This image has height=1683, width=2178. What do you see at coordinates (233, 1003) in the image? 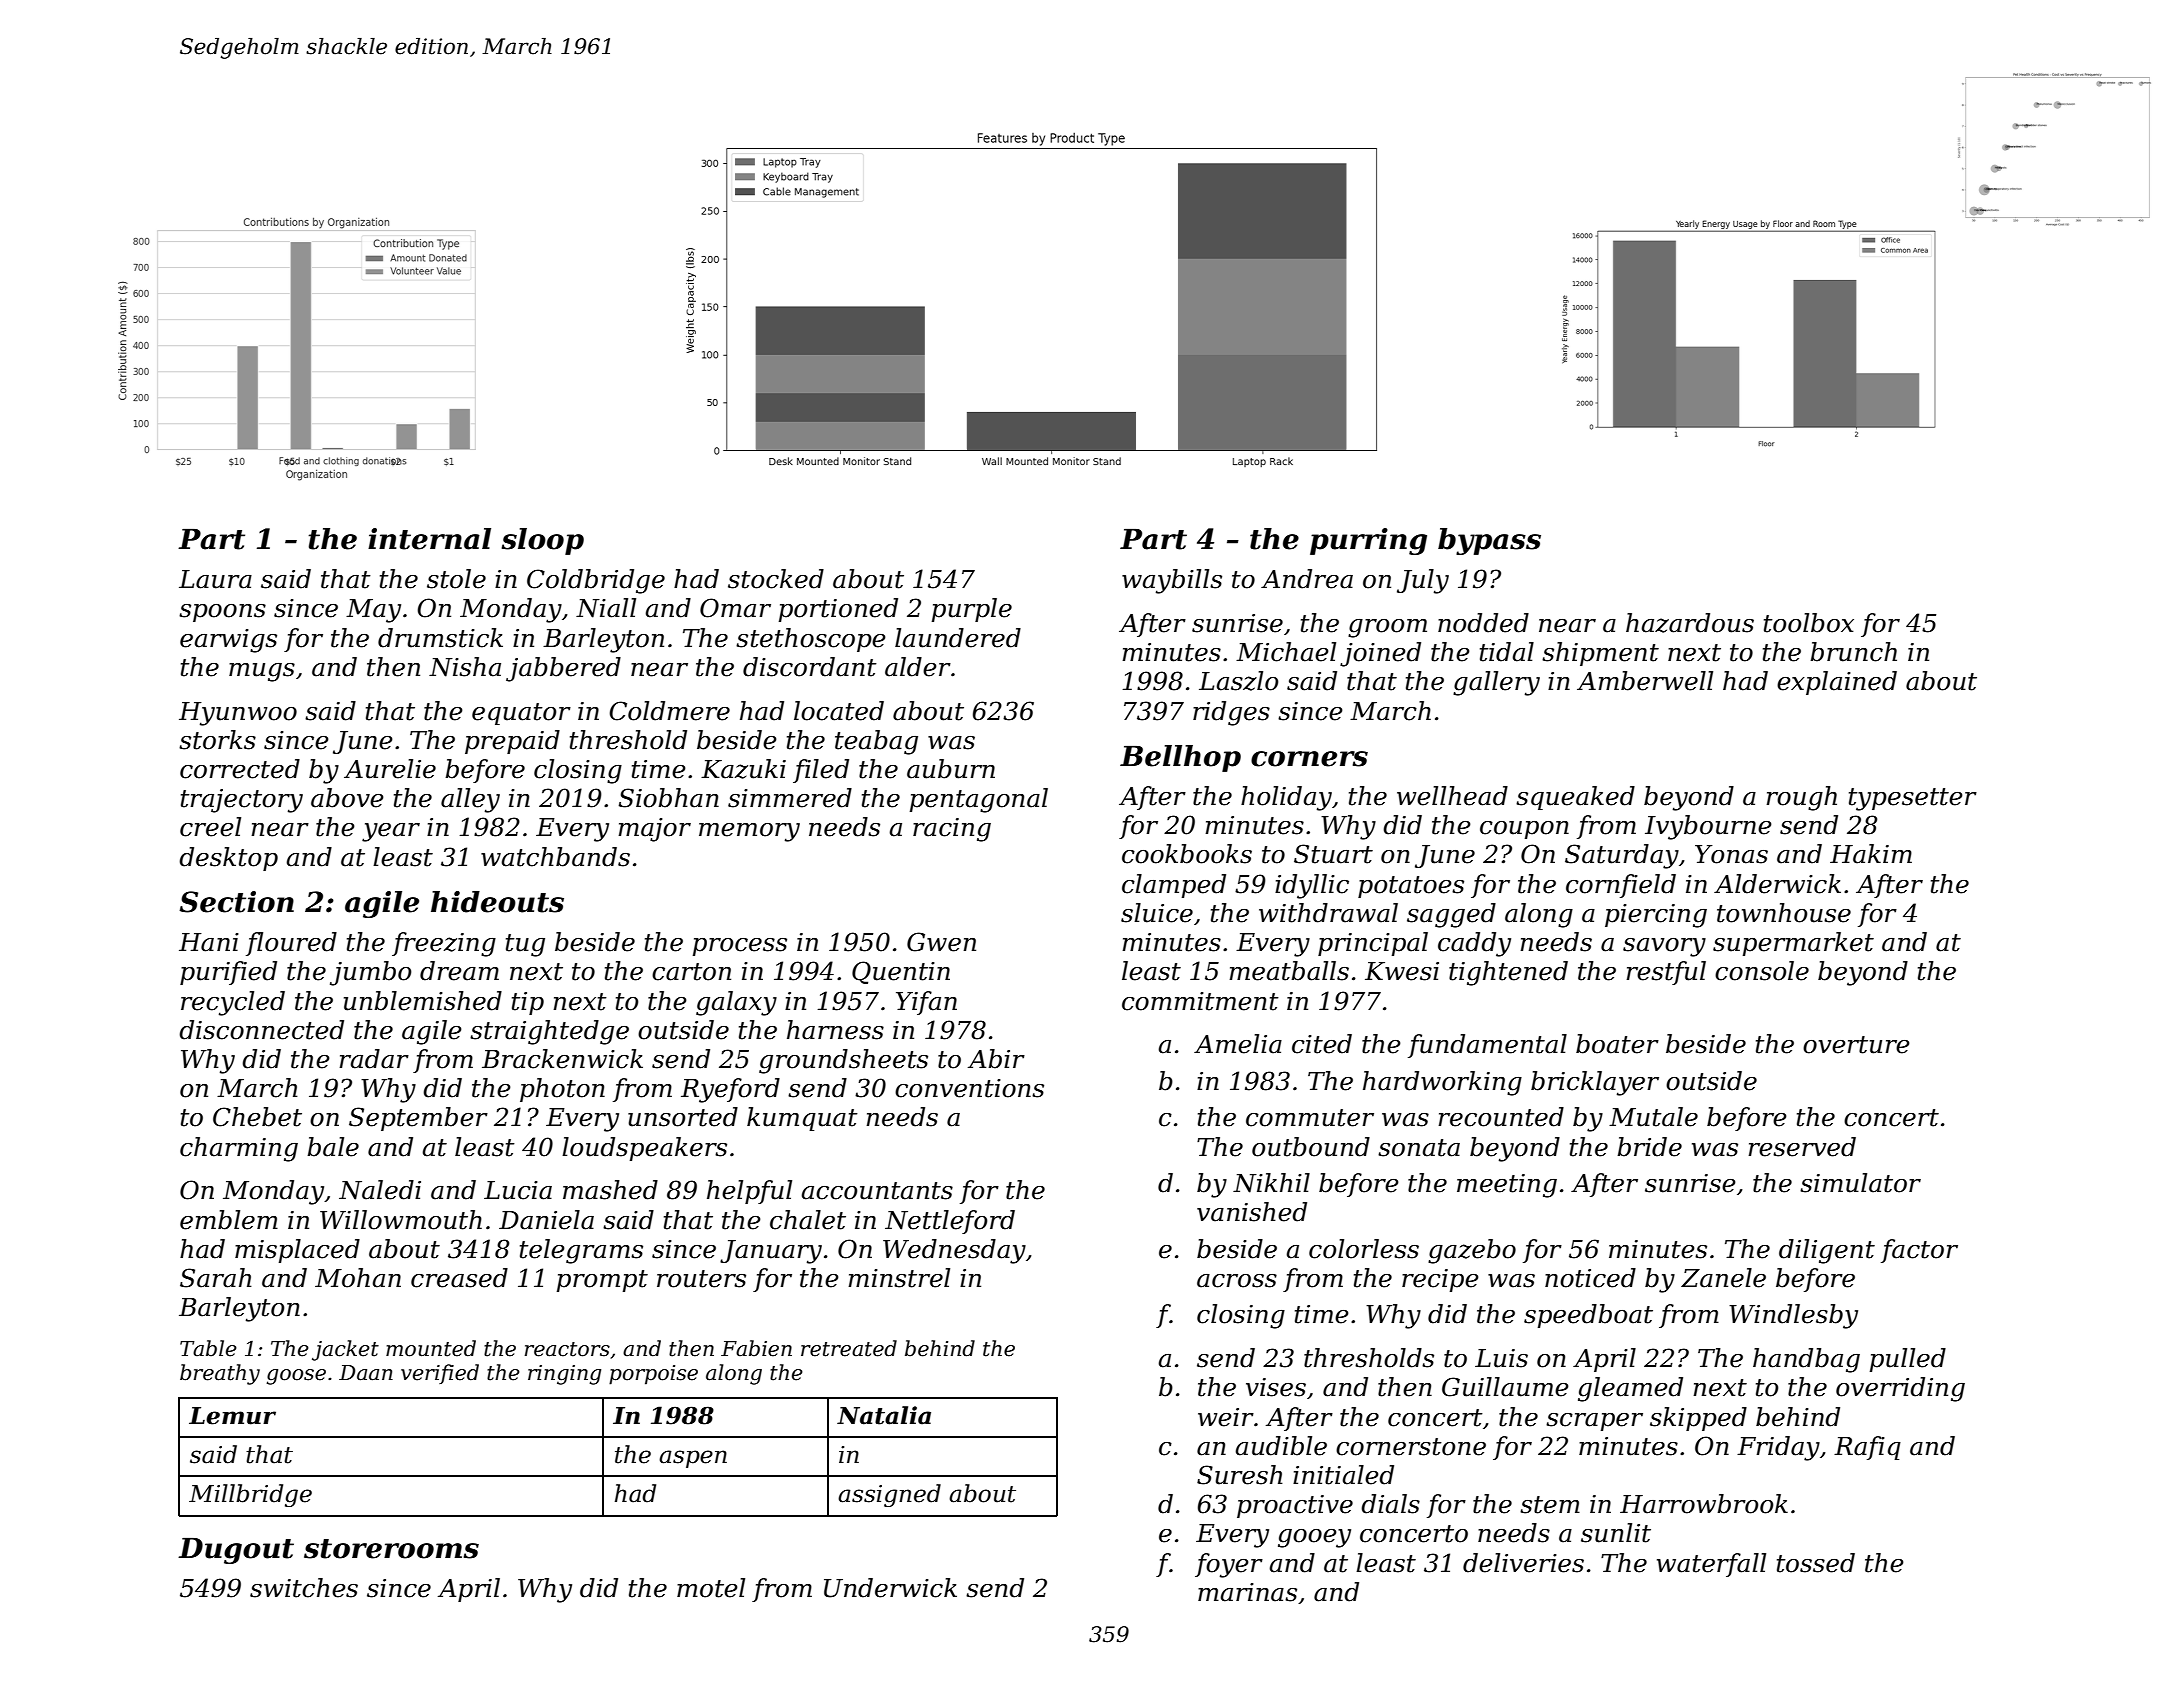
I see `recycled` at bounding box center [233, 1003].
